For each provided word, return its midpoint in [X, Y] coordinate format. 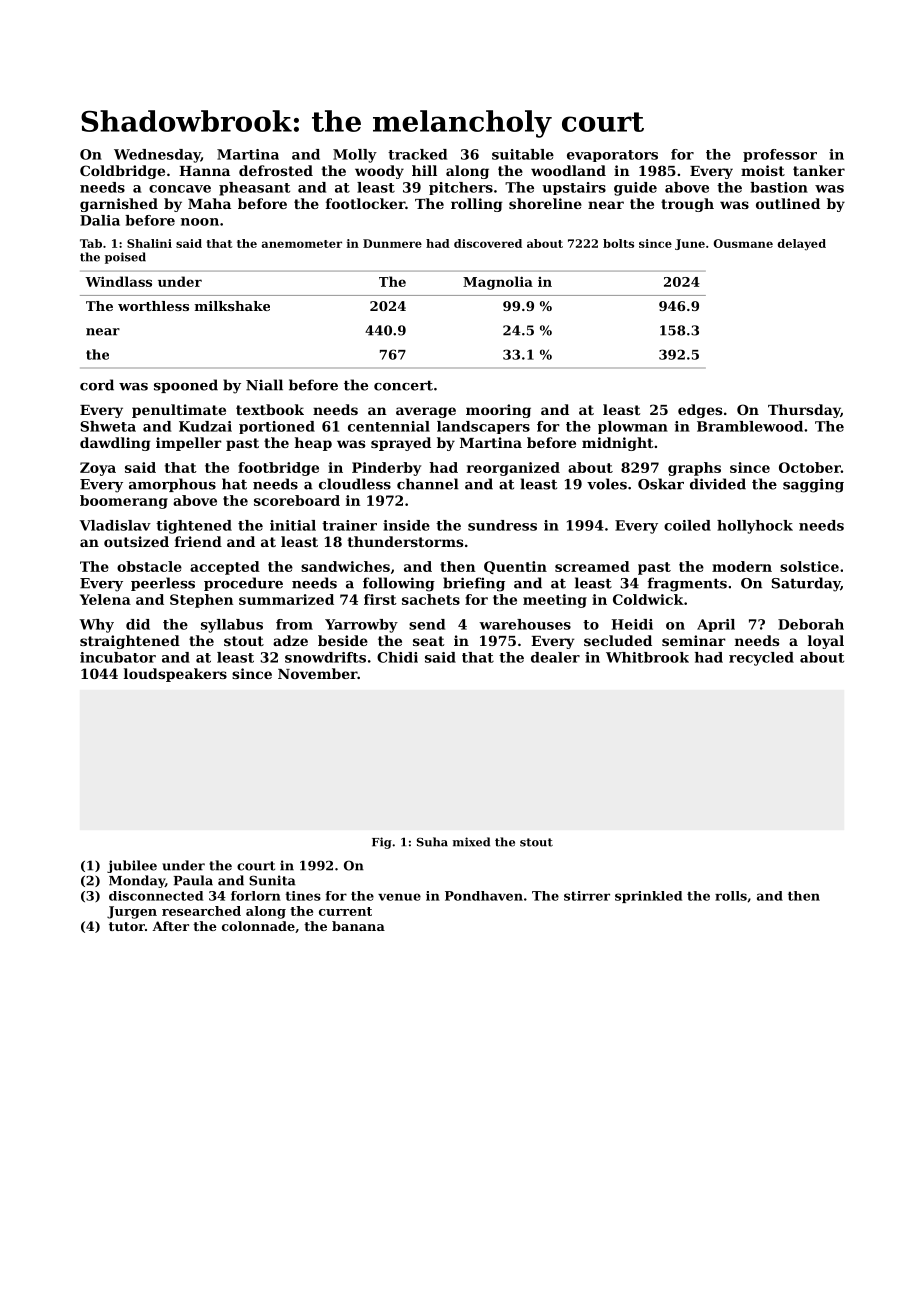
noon [200, 222]
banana [358, 926]
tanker [819, 170]
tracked [417, 154]
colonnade [258, 926]
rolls [731, 896]
